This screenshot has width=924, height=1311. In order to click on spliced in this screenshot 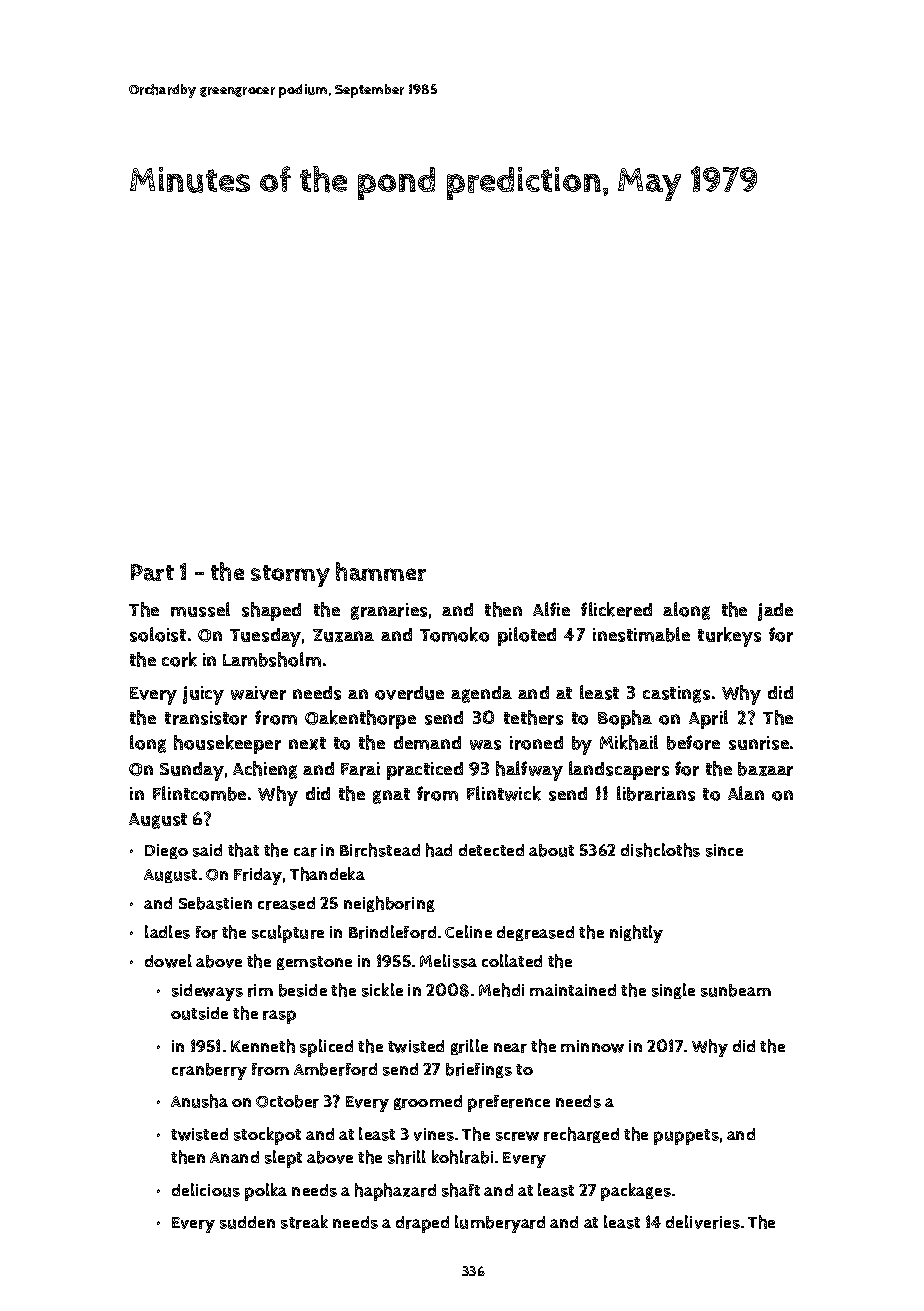, I will do `click(326, 1048)`.
